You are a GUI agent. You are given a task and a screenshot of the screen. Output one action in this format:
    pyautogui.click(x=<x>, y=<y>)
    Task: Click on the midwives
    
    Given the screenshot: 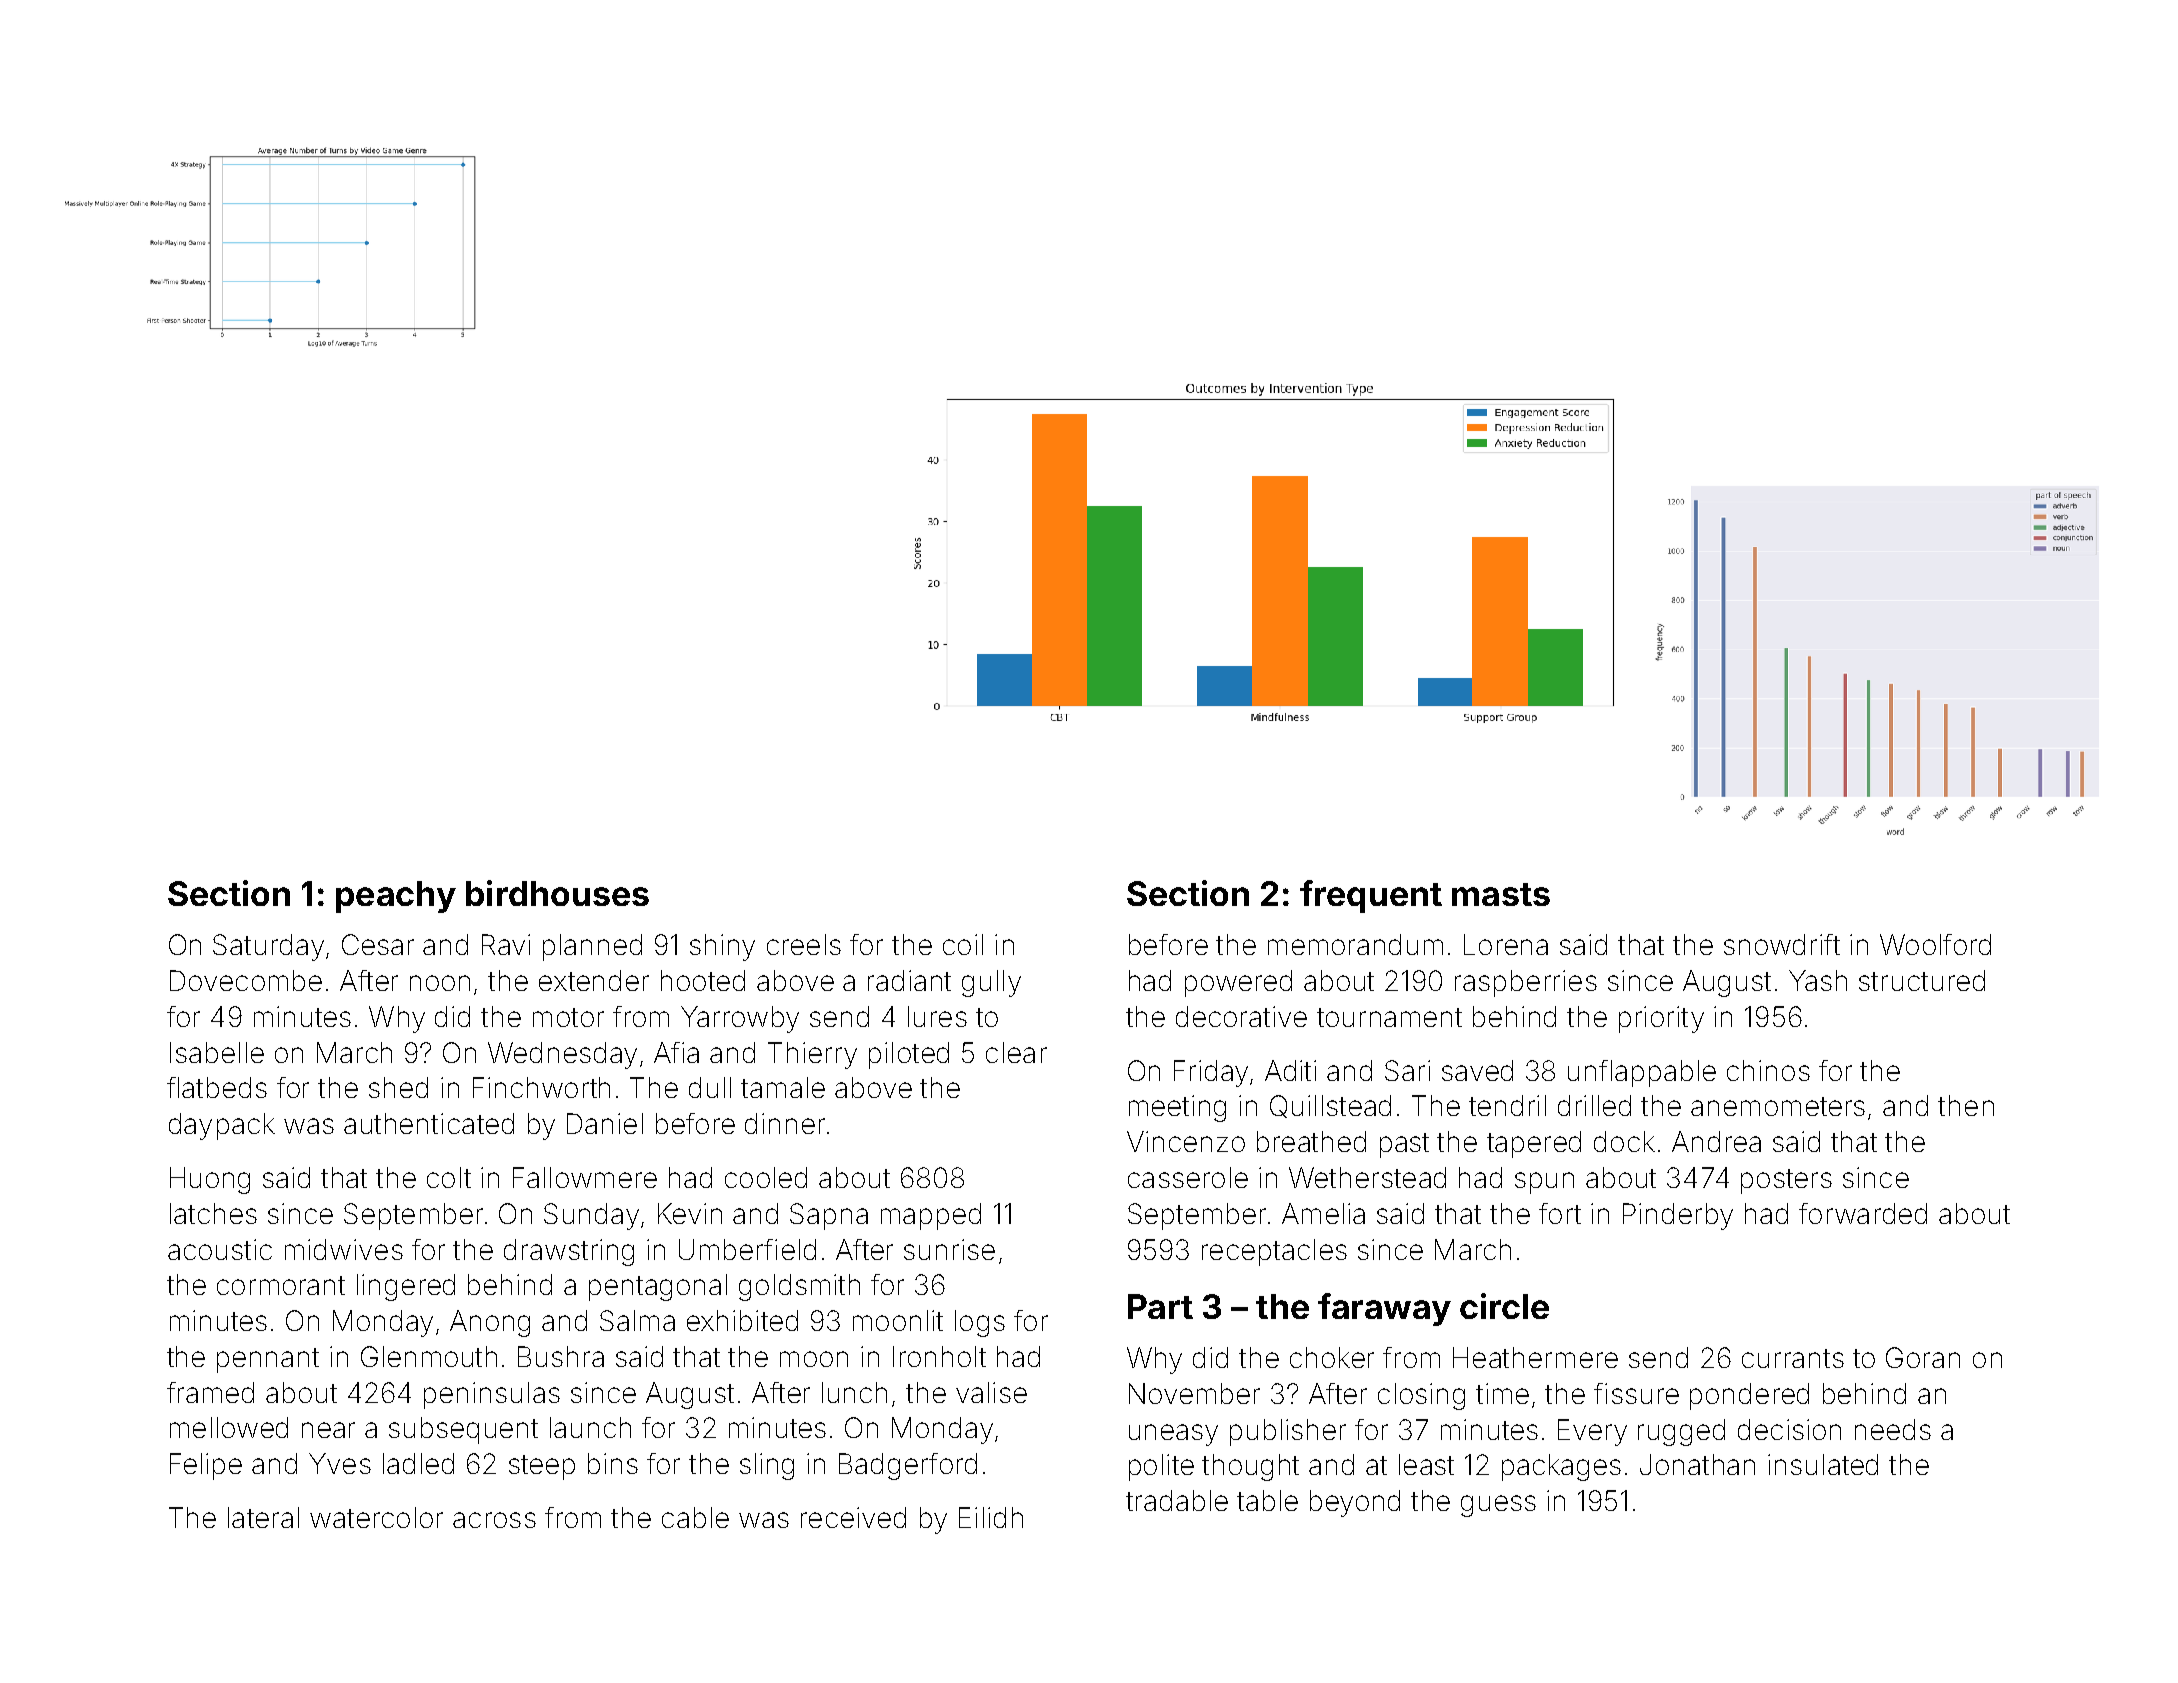 What is the action you would take?
    pyautogui.click(x=344, y=1249)
